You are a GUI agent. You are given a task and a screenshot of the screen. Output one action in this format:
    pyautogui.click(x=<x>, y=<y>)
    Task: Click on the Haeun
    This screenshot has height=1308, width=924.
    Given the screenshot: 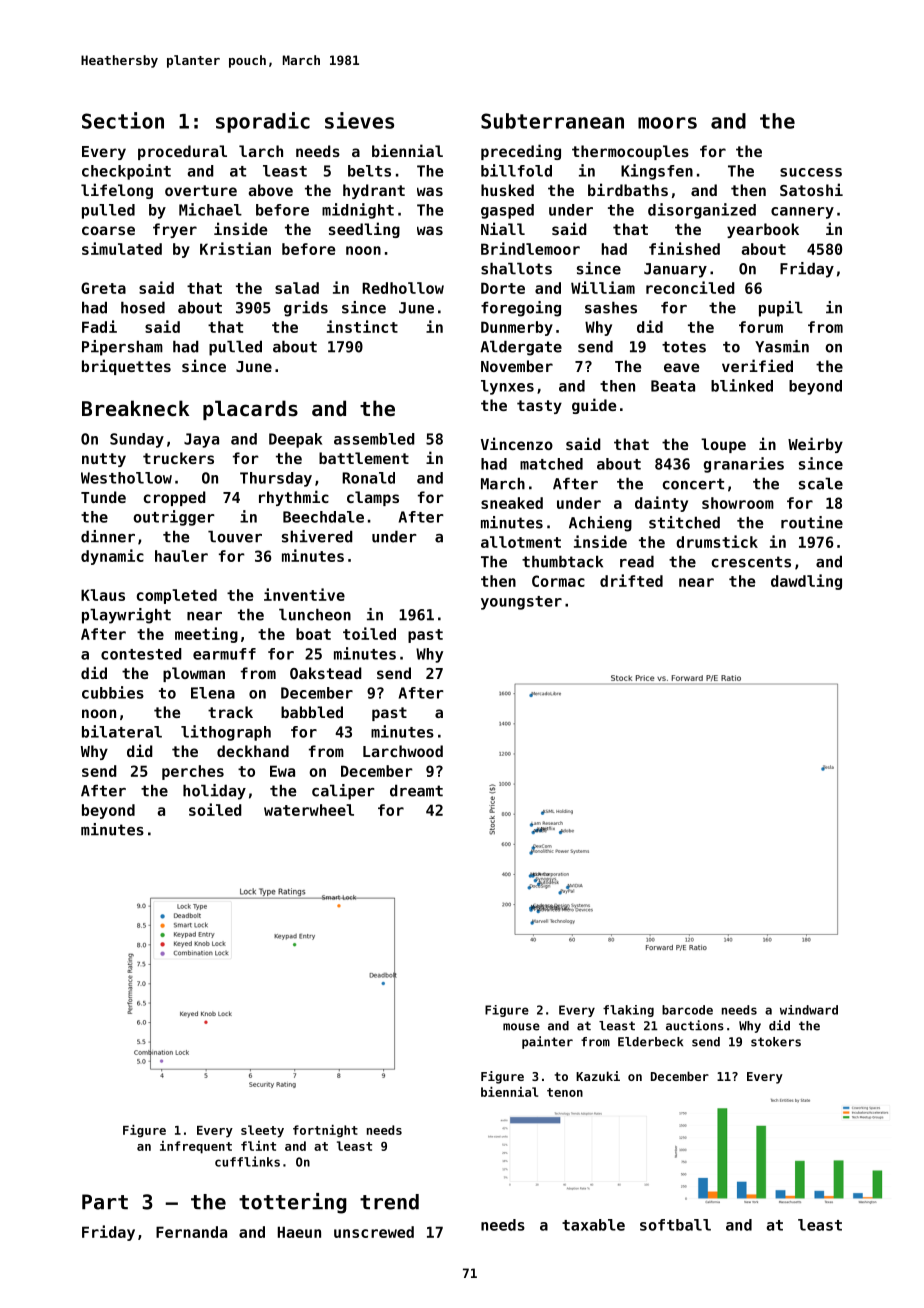 What is the action you would take?
    pyautogui.click(x=299, y=1232)
